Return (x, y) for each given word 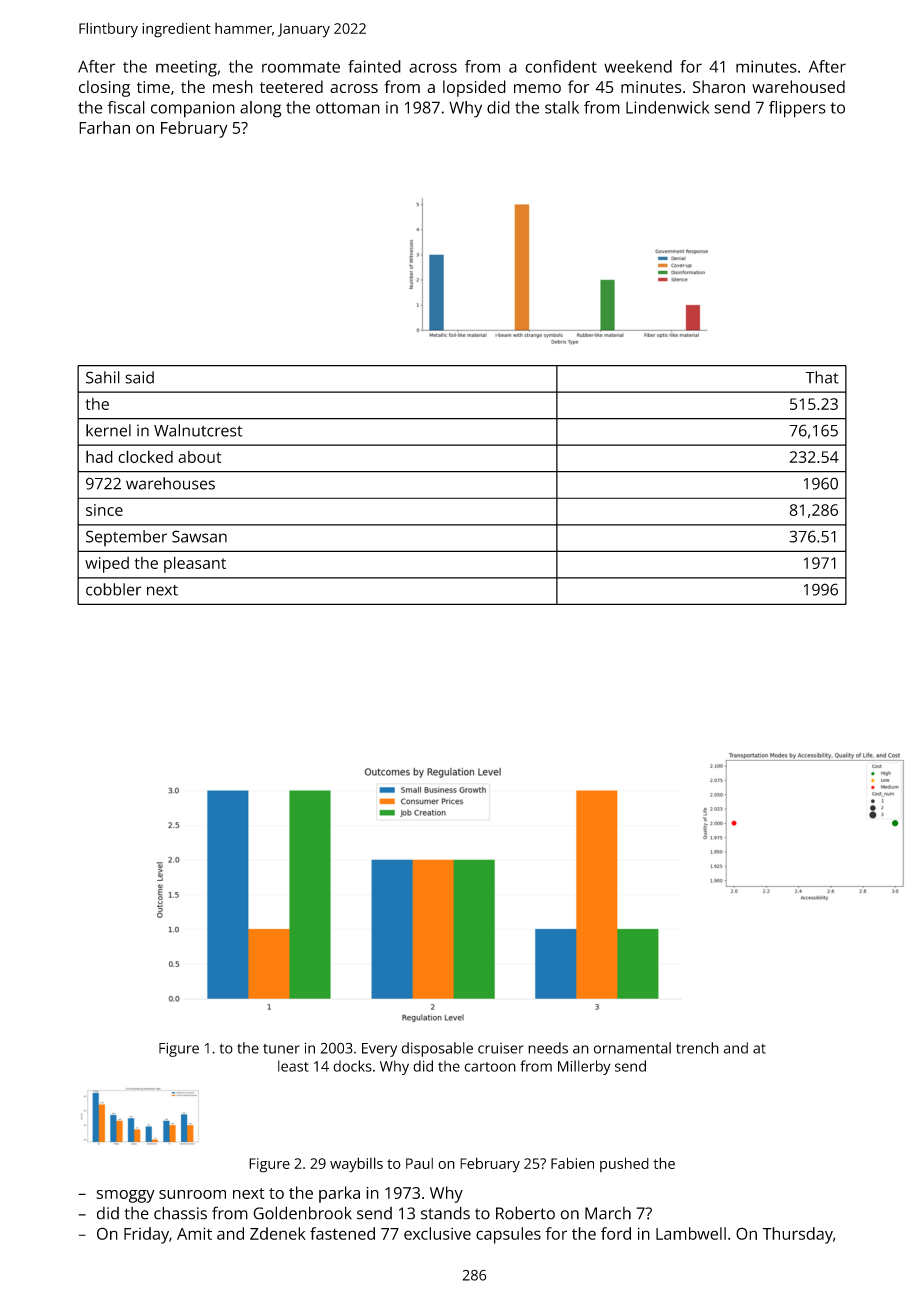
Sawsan (199, 536)
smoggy (126, 1196)
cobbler (114, 589)
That (822, 377)
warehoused (798, 86)
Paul (419, 1163)
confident (561, 66)
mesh (233, 86)
